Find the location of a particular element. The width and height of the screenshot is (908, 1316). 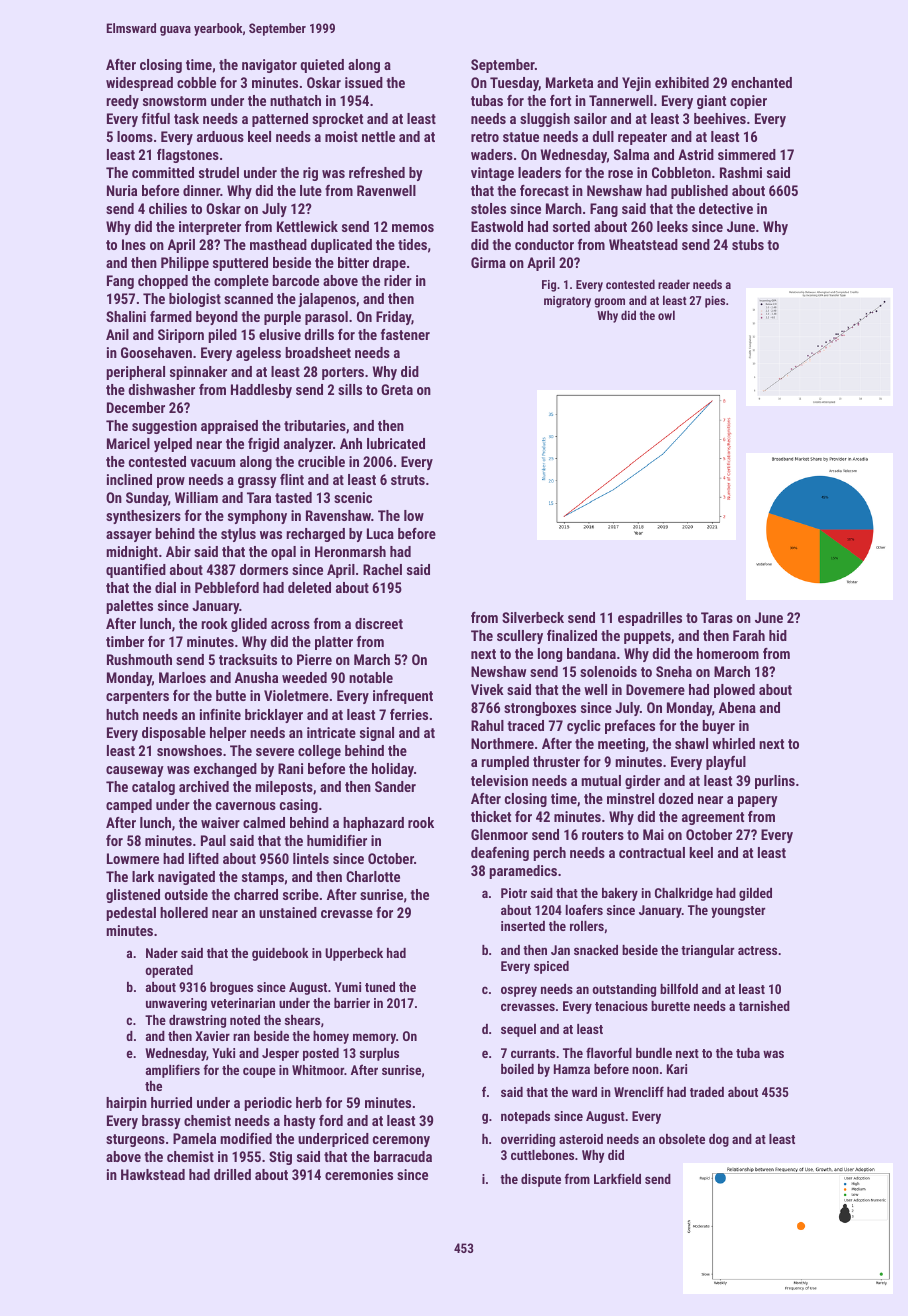

notable is located at coordinates (371, 677).
